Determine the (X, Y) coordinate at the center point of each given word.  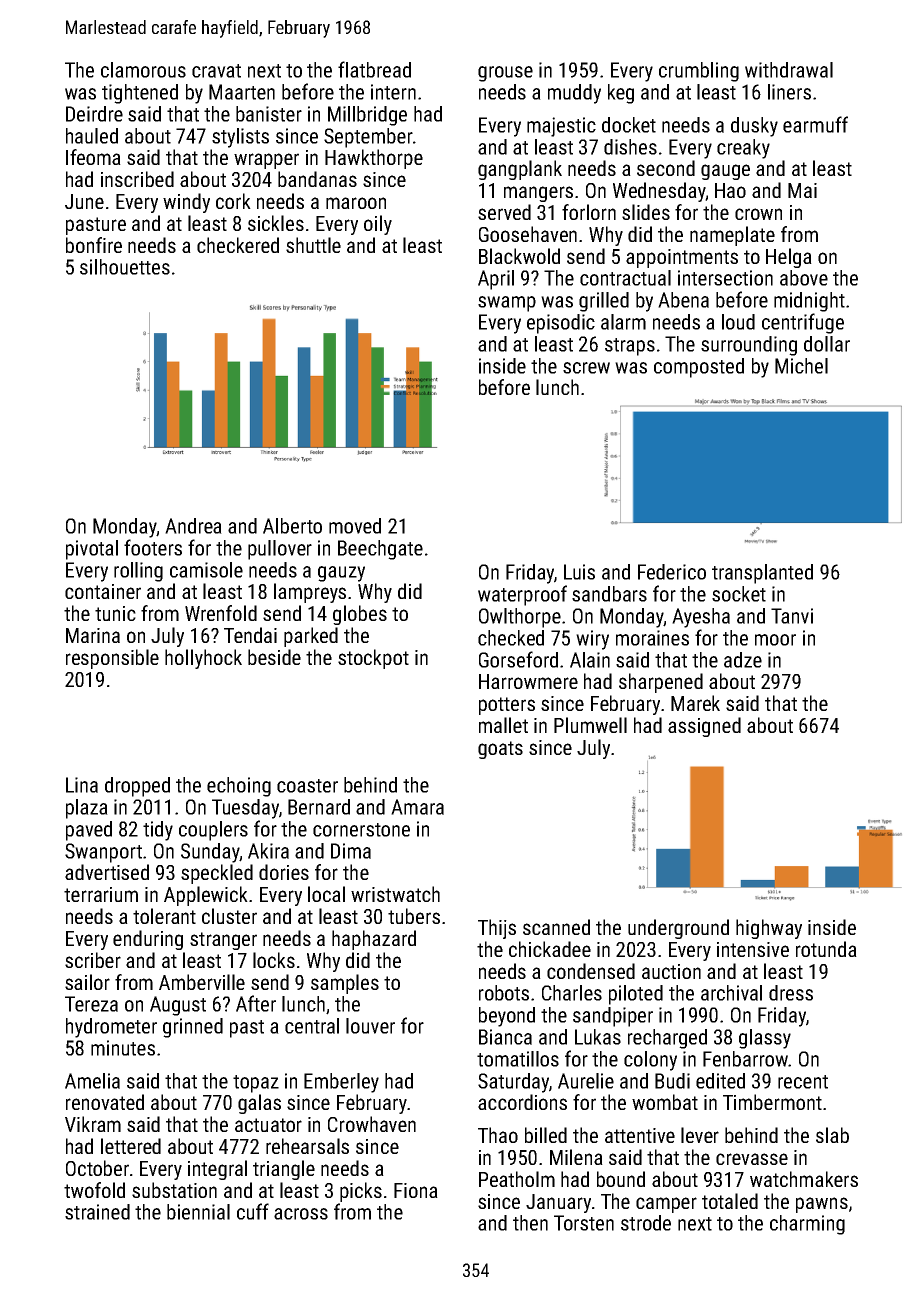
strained (97, 1212)
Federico (672, 572)
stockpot (373, 659)
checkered (238, 245)
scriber (93, 960)
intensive (753, 949)
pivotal (92, 550)
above (804, 278)
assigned (704, 727)
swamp (507, 304)
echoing (239, 787)
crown (758, 214)
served (504, 212)
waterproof (522, 595)
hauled (92, 136)
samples (345, 984)
